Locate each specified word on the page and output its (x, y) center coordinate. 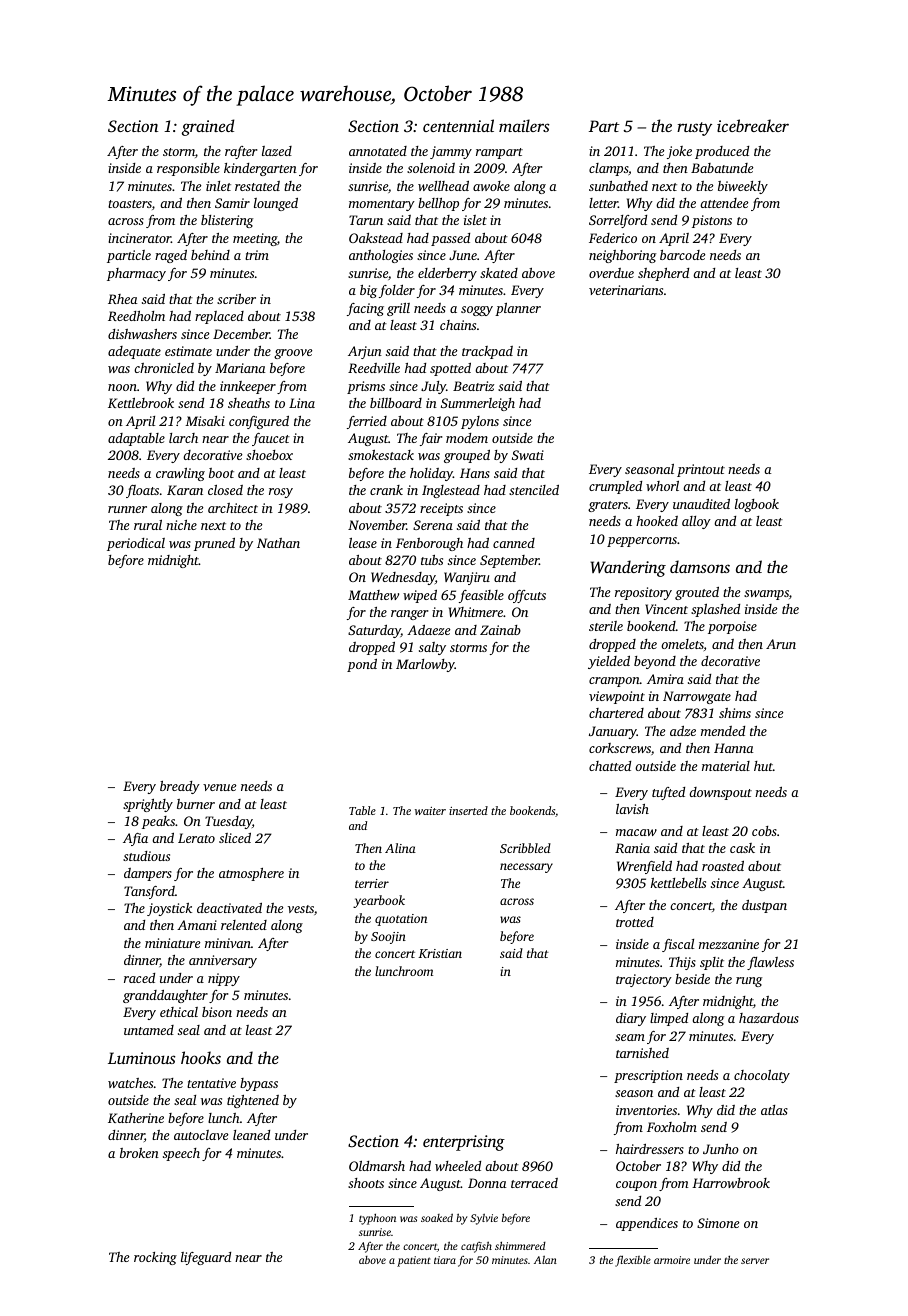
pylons (480, 422)
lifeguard (206, 1258)
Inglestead (451, 491)
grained (208, 127)
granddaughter (165, 996)
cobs (764, 831)
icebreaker (753, 125)
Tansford (149, 892)
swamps (766, 595)
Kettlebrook (141, 403)
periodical (136, 544)
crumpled (615, 487)
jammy (451, 152)
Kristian (440, 953)
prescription (648, 1076)
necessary (526, 868)
